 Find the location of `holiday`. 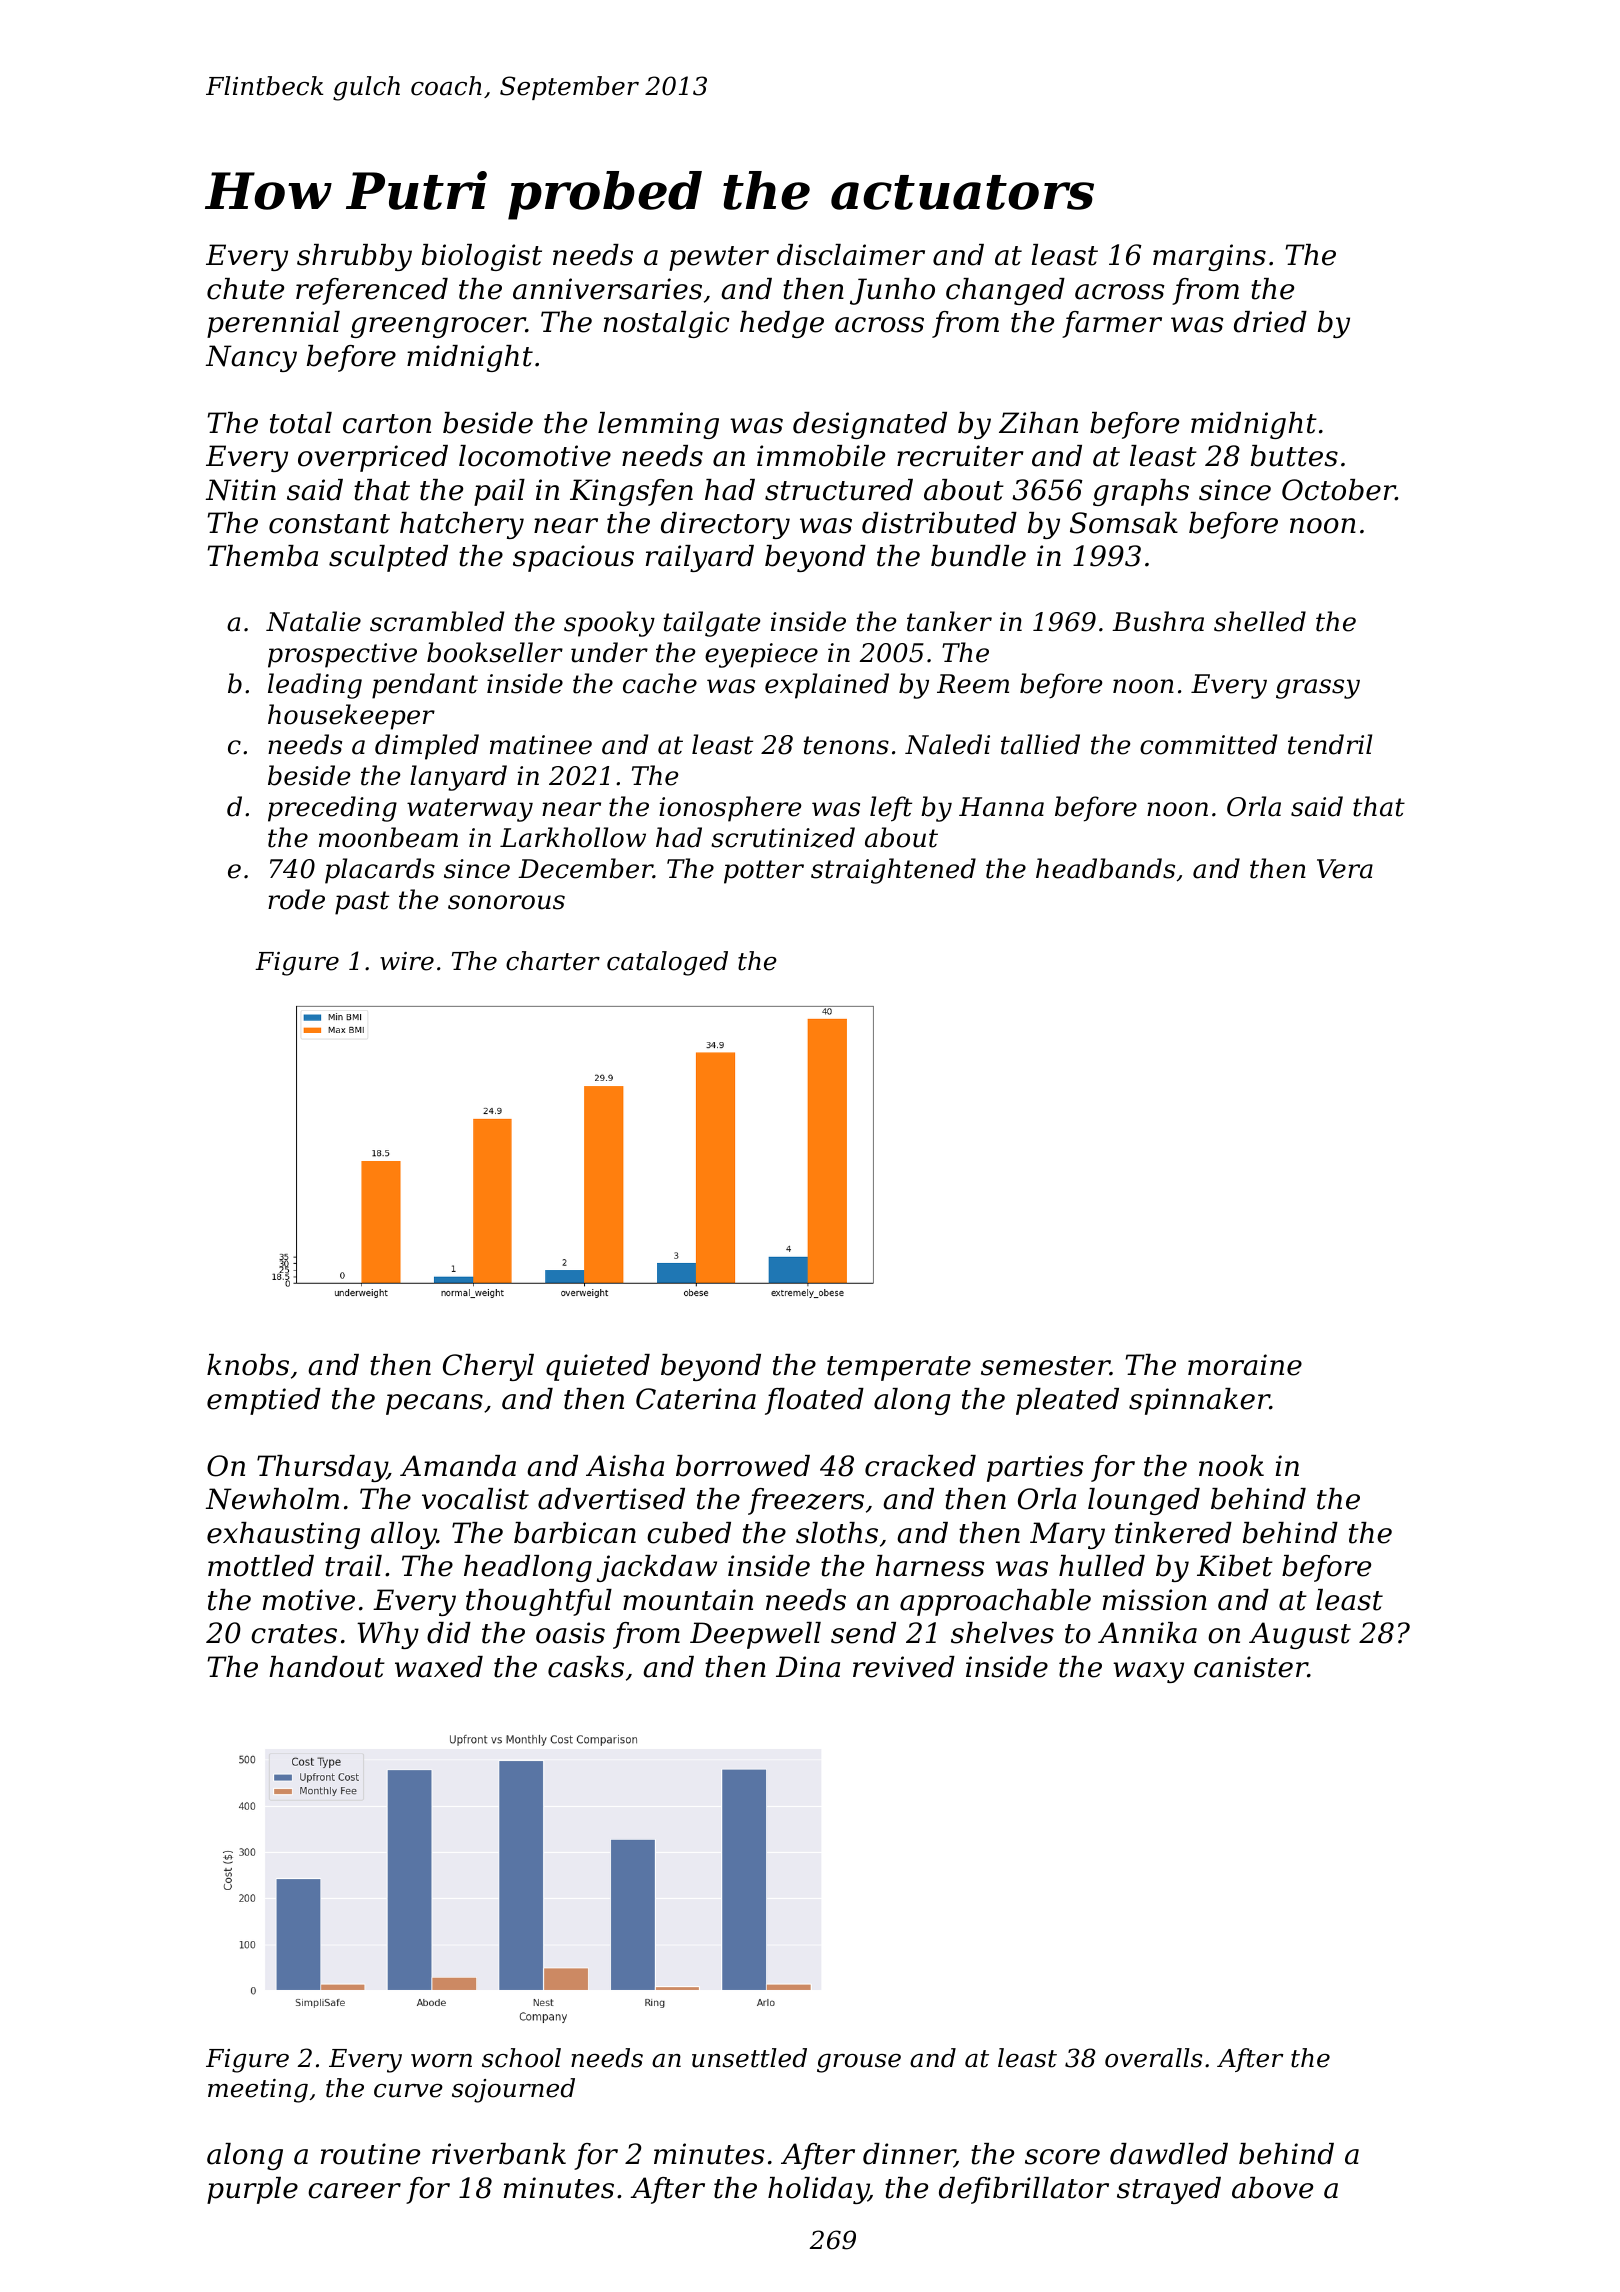

holiday is located at coordinates (818, 2190).
